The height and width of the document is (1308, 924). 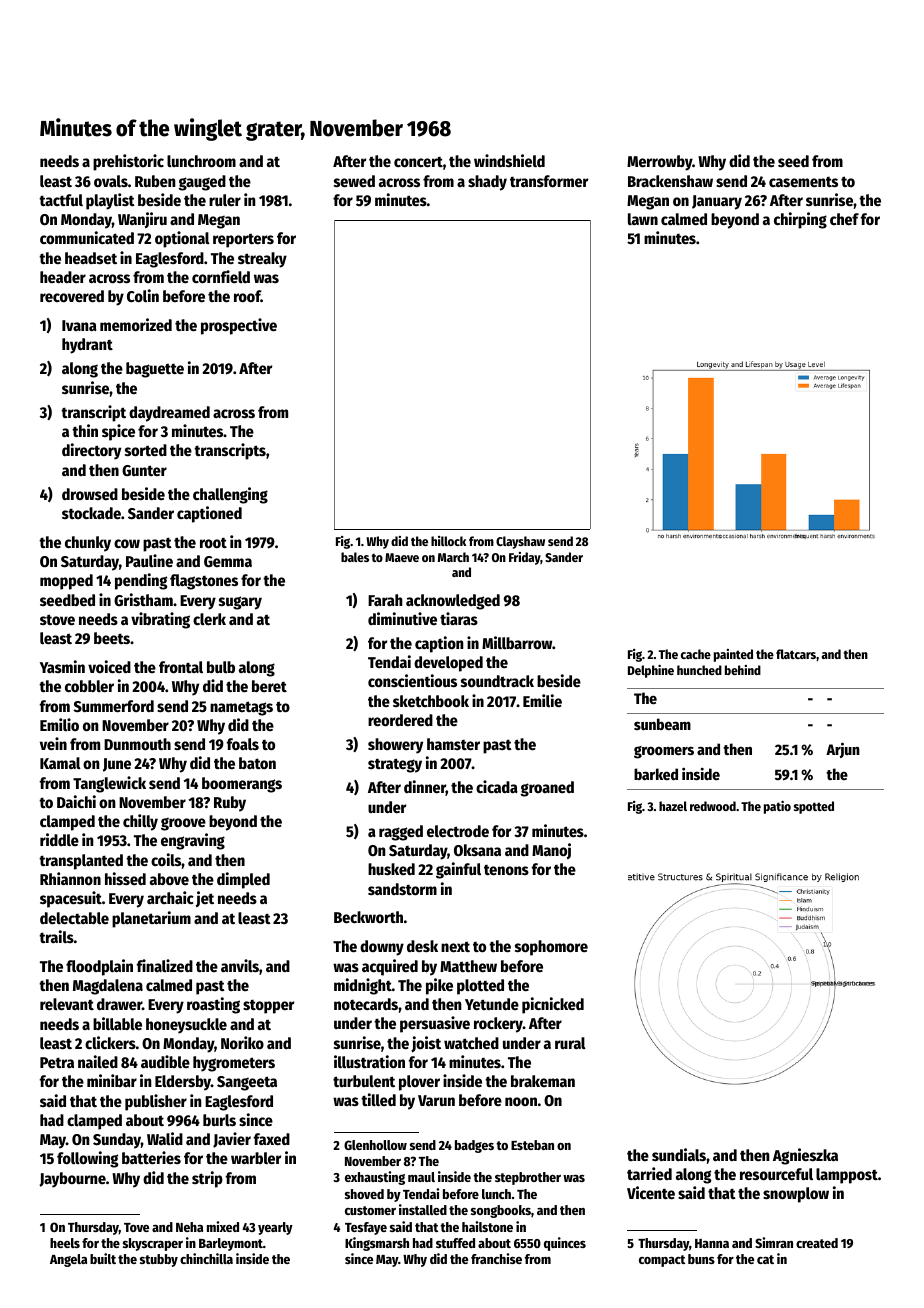 What do you see at coordinates (205, 899) in the document?
I see `jet` at bounding box center [205, 899].
